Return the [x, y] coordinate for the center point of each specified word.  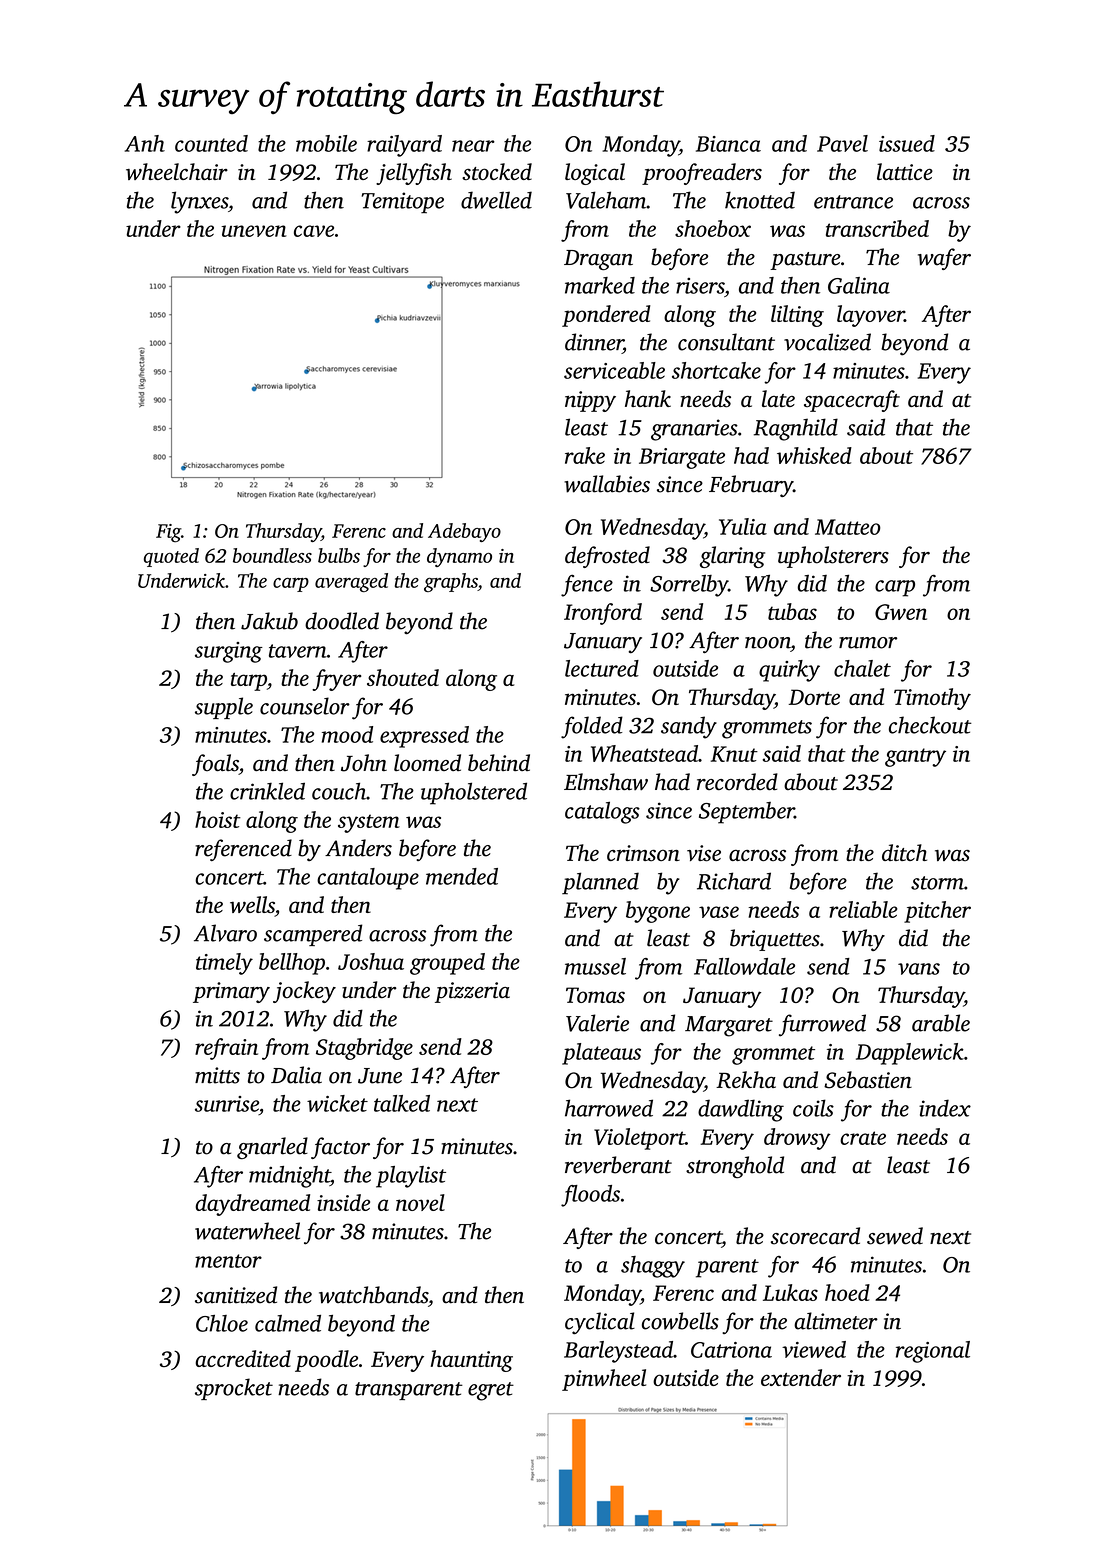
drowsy [797, 1139]
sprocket [234, 1389]
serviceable [614, 370]
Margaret [729, 1026]
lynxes [199, 202]
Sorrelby [689, 586]
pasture [805, 261]
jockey [304, 992]
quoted [171, 557]
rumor [868, 643]
